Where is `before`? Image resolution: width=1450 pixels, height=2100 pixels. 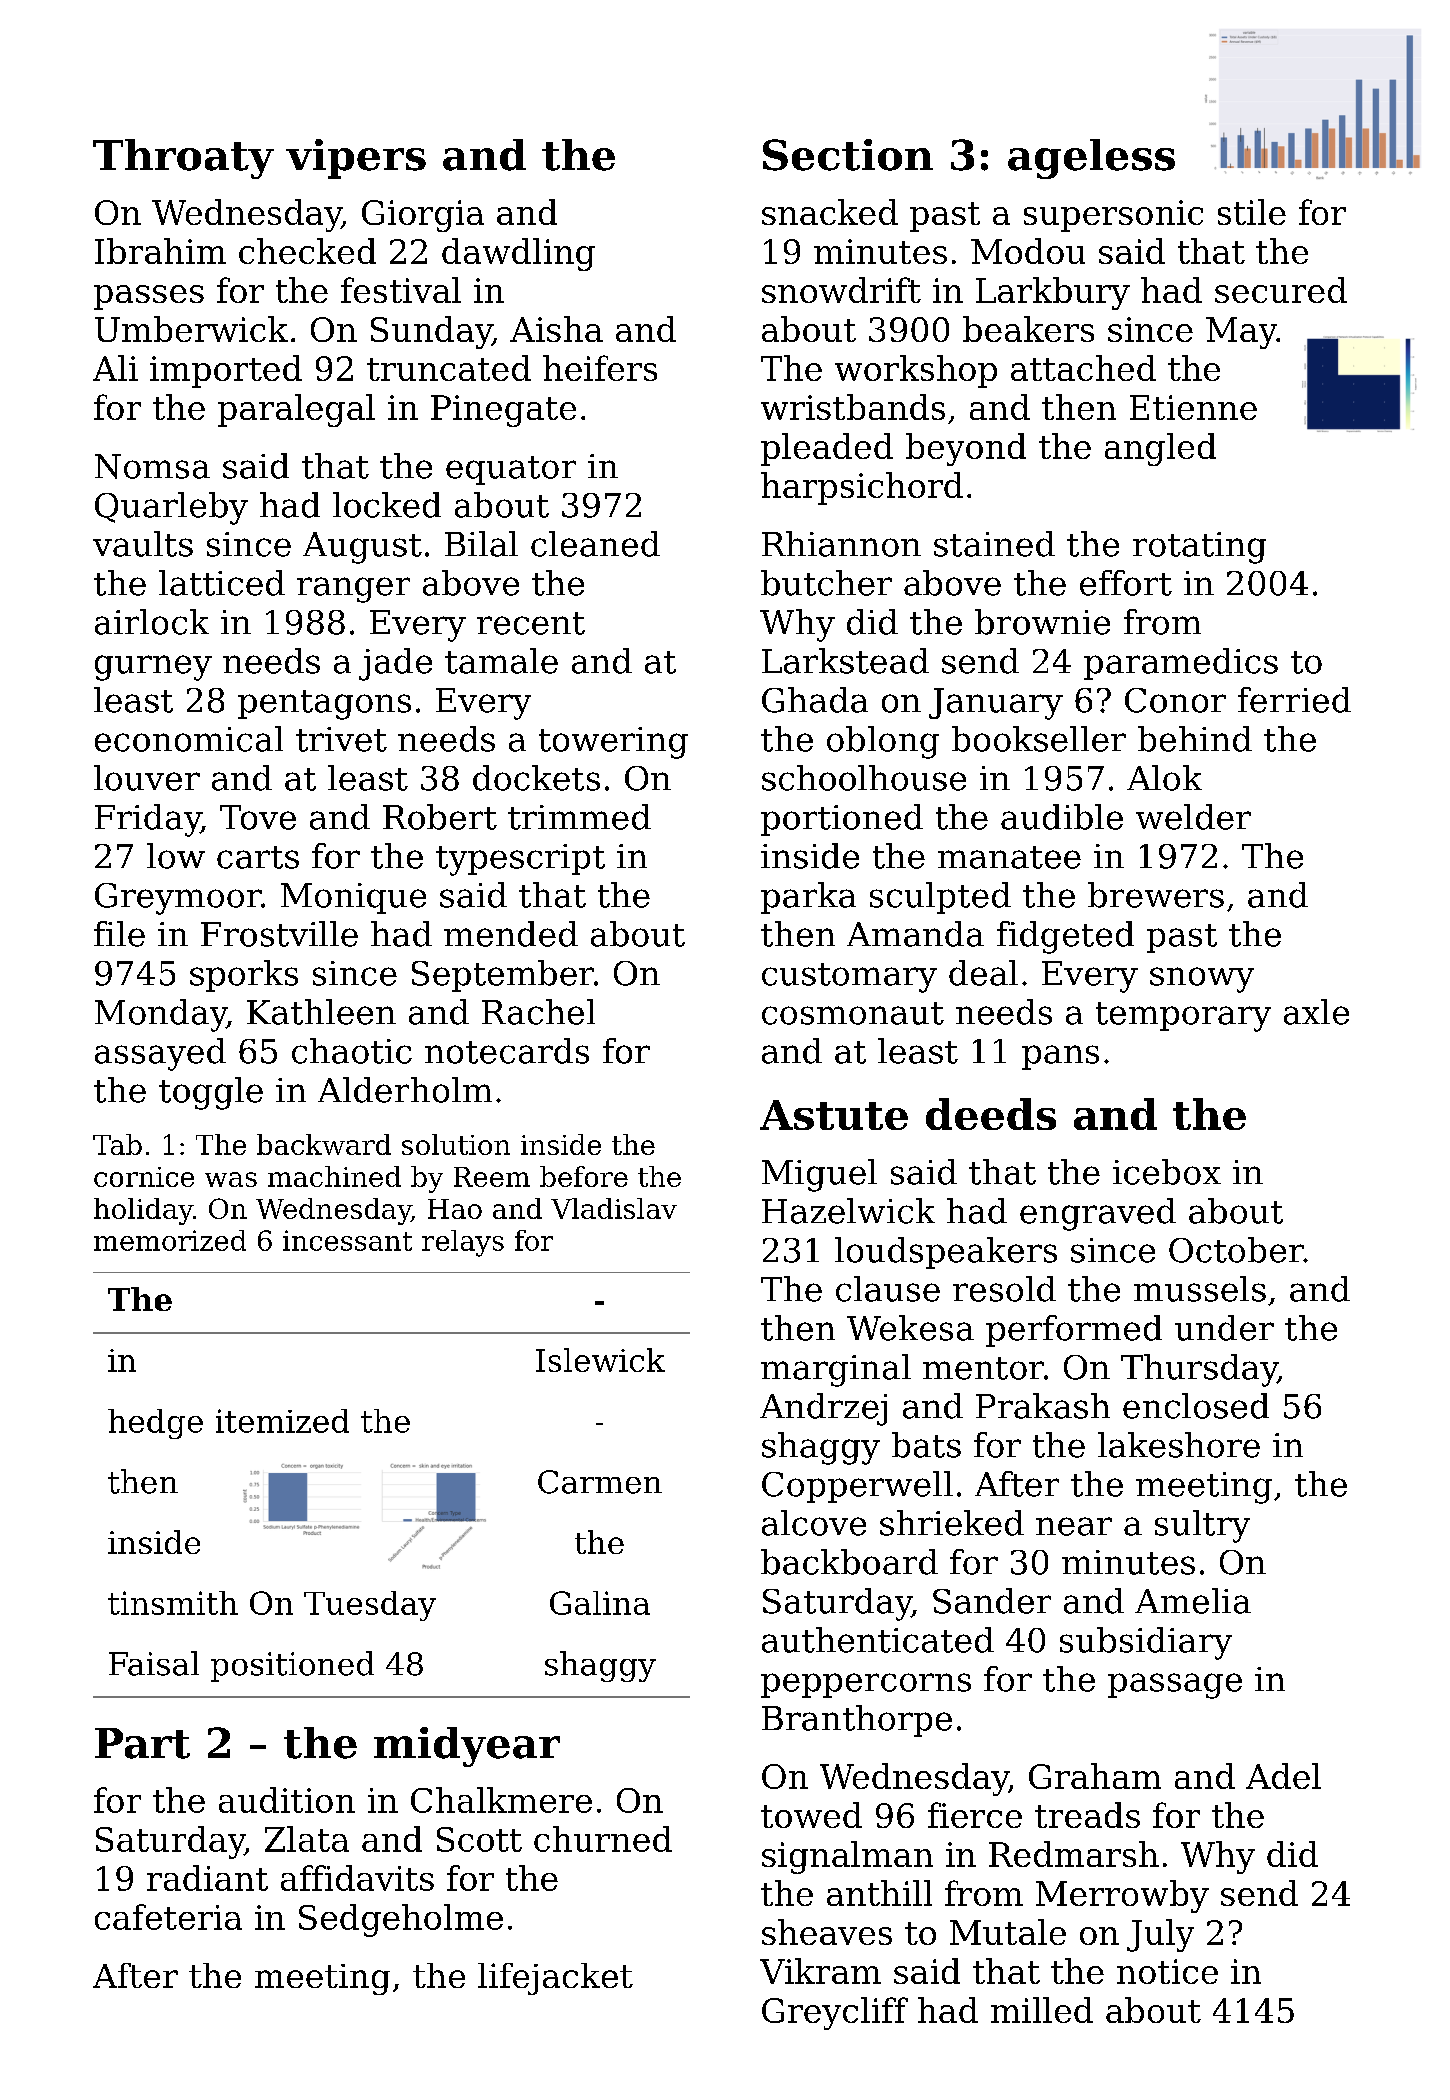
before is located at coordinates (584, 1176).
